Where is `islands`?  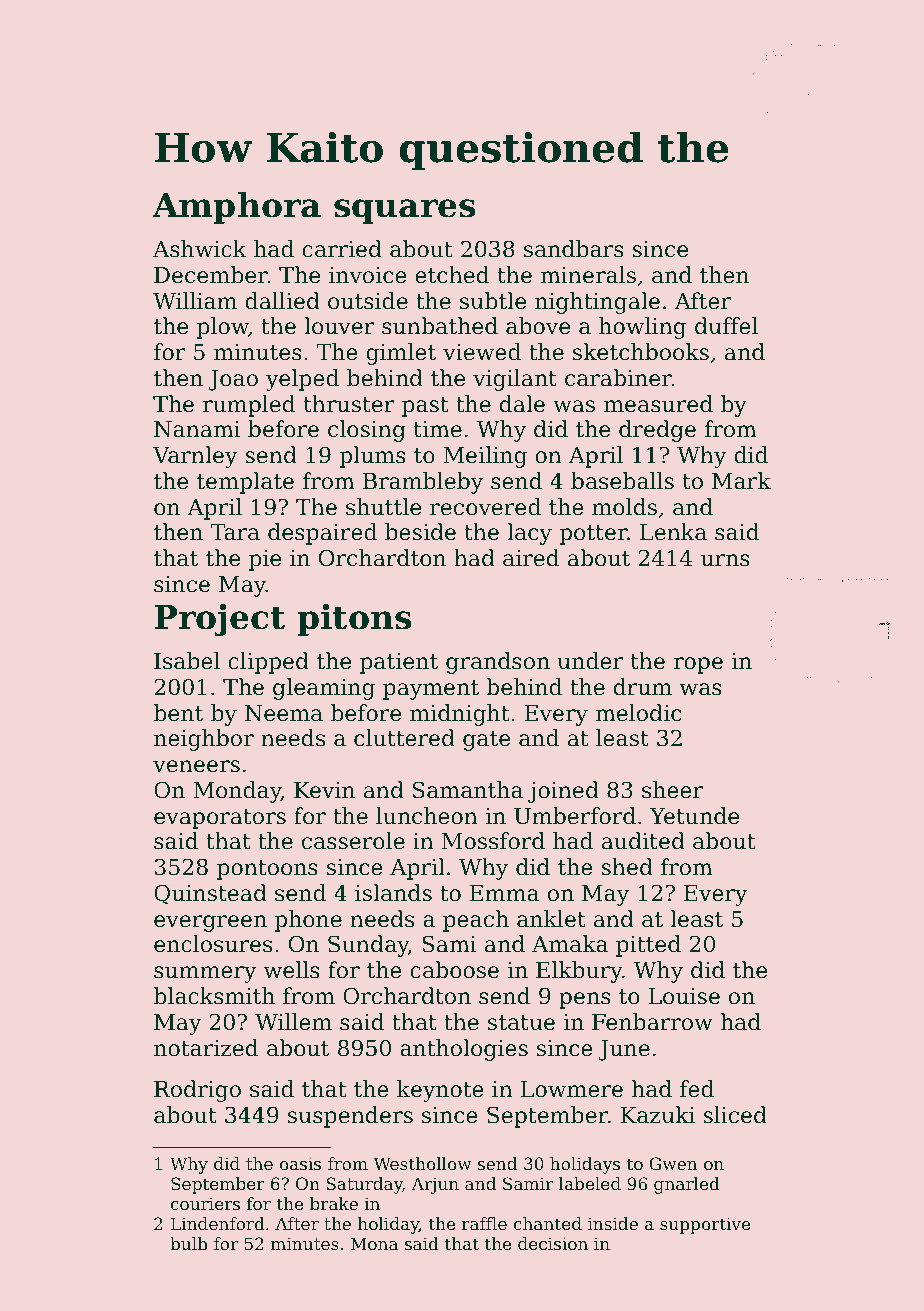 islands is located at coordinates (393, 893).
